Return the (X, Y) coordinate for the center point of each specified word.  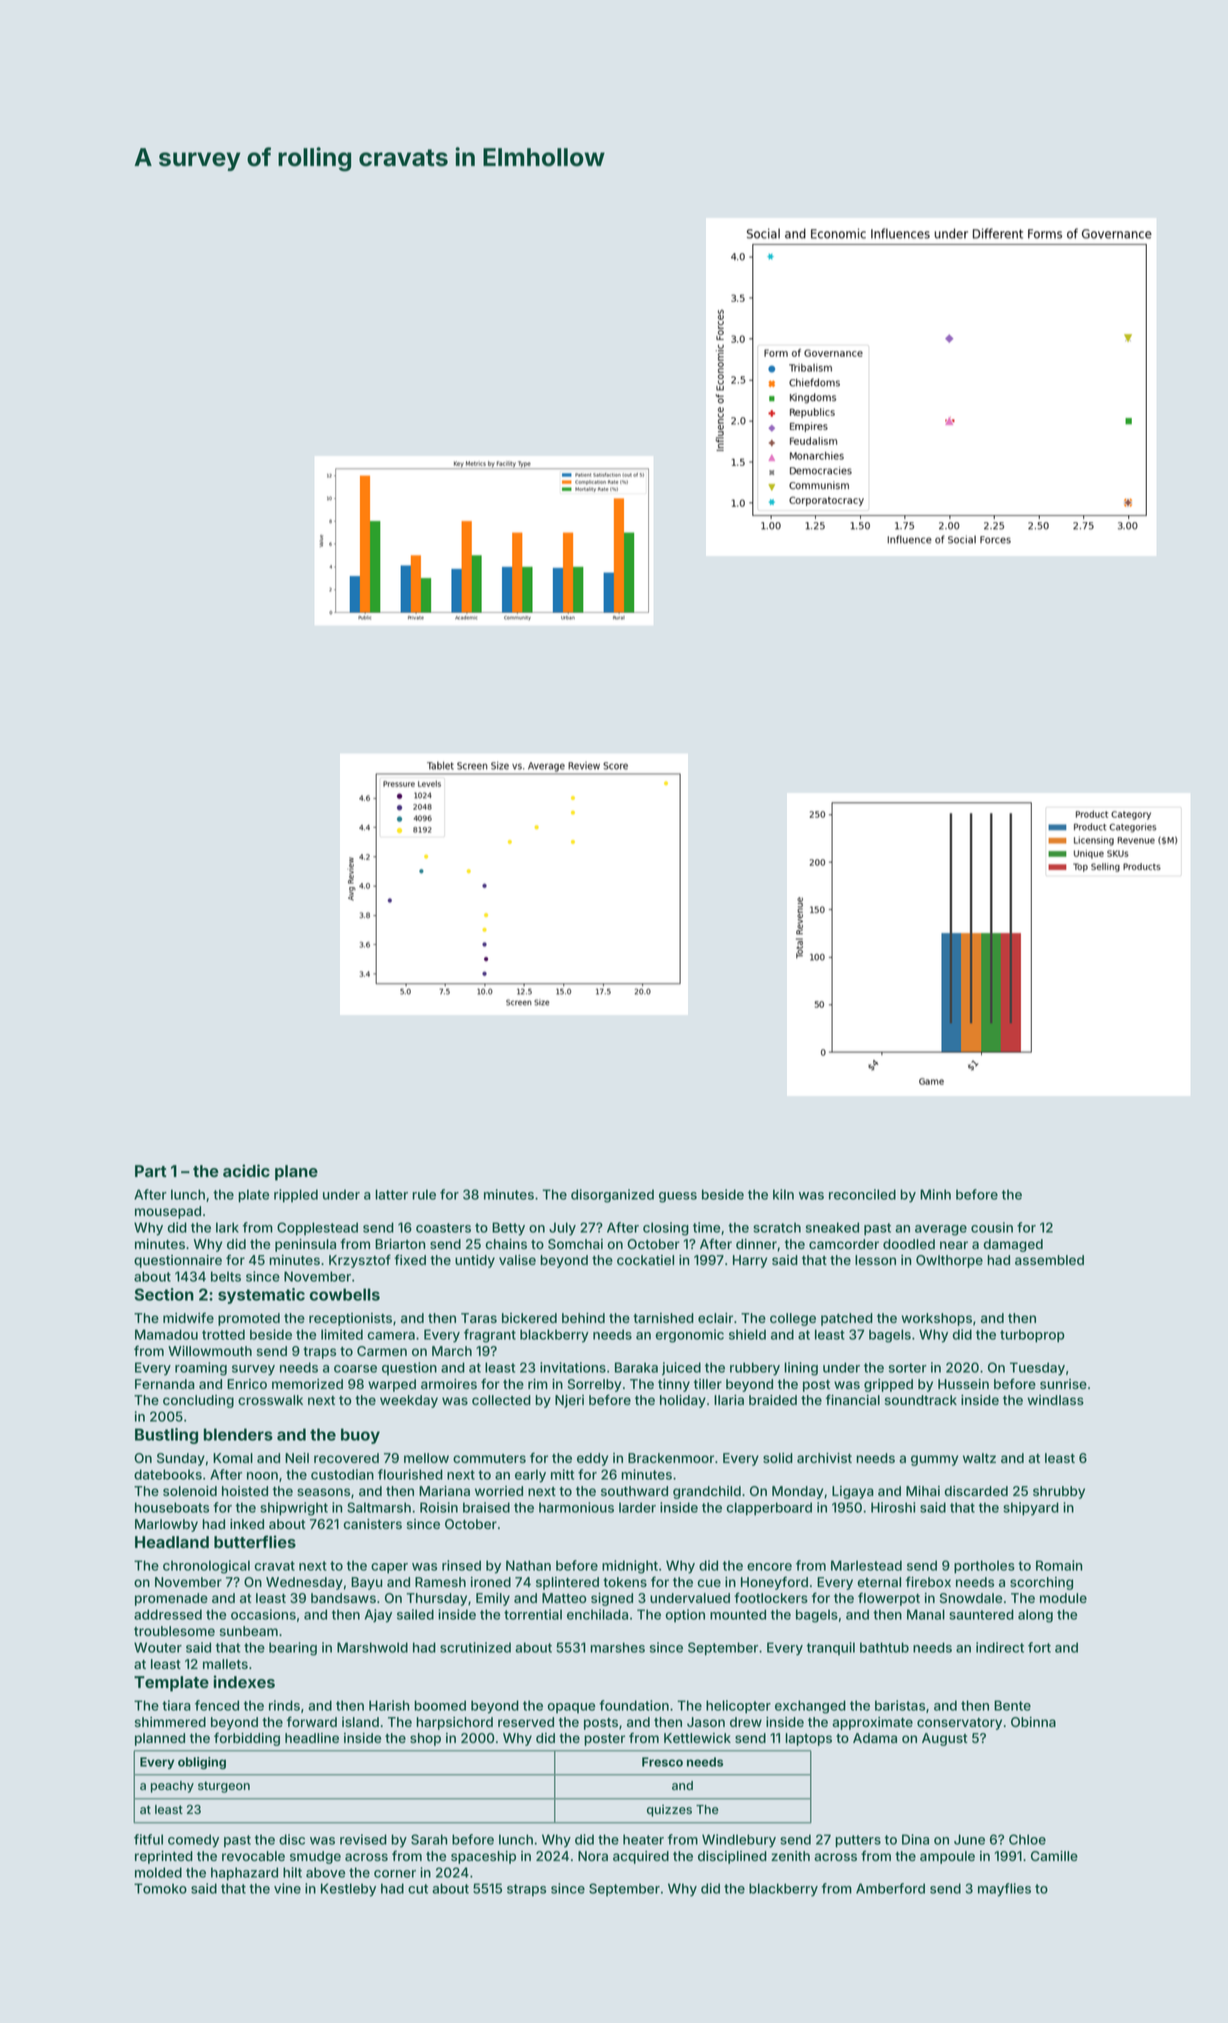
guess (678, 1197)
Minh (935, 1194)
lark (227, 1227)
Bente (1012, 1705)
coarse (355, 1369)
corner (395, 1874)
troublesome (174, 1631)
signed (612, 1599)
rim (538, 1384)
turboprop (1032, 1336)
